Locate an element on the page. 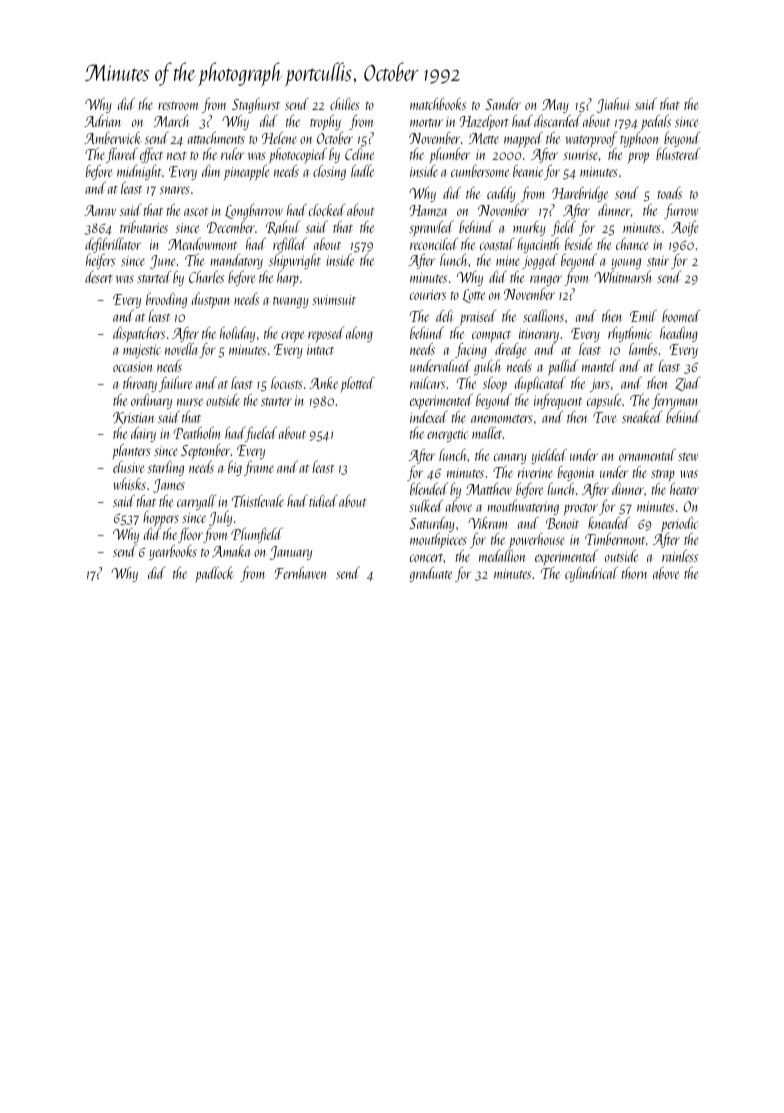 This image has width=784, height=1113. Mette is located at coordinates (484, 138).
